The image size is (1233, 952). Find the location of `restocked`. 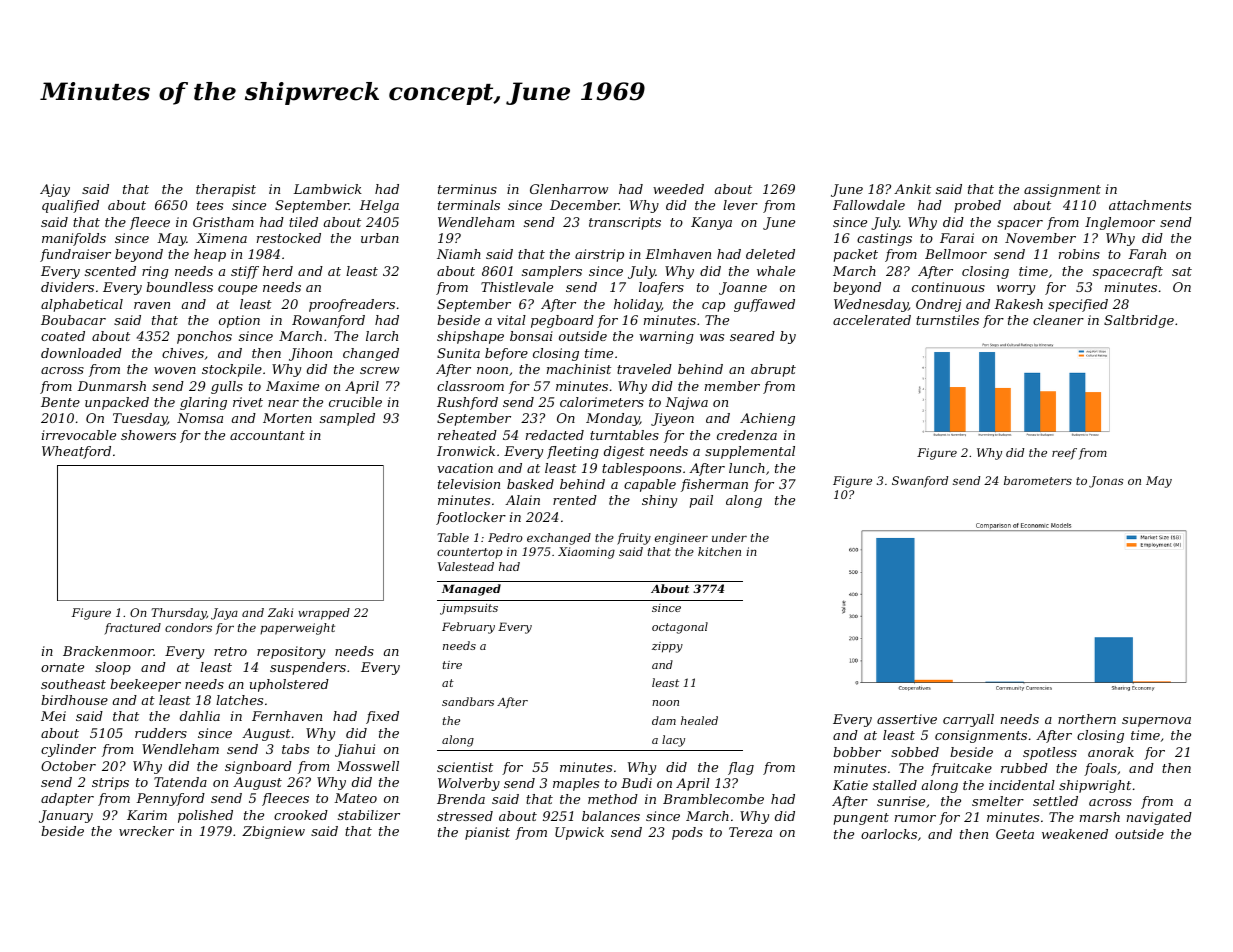

restocked is located at coordinates (289, 238).
